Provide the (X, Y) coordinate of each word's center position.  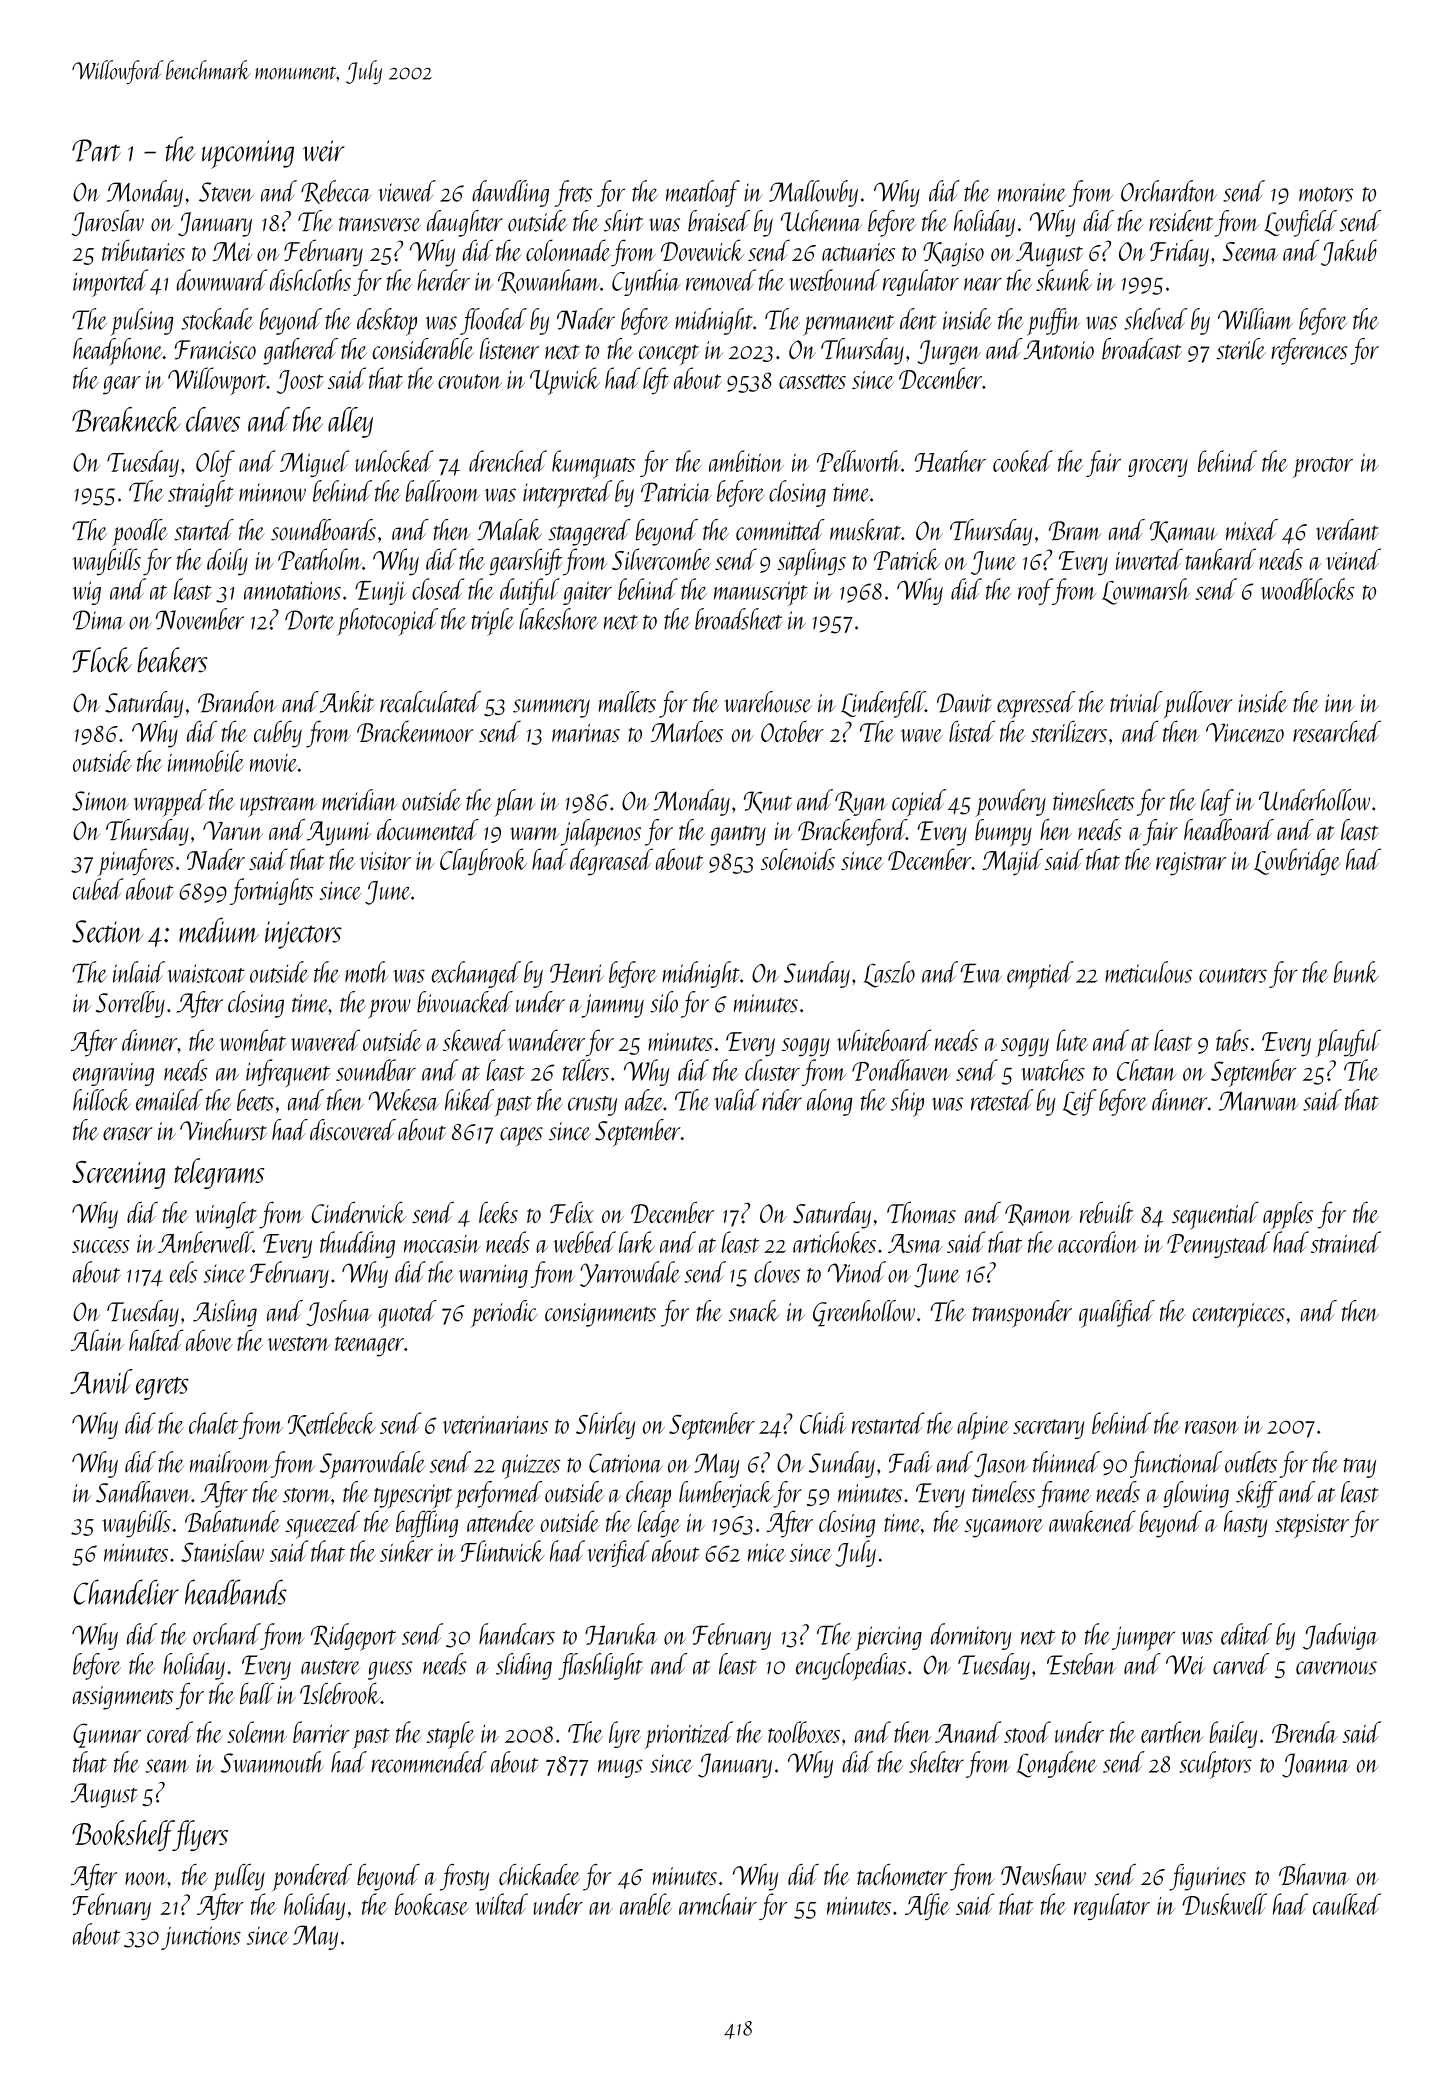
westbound (834, 280)
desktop (387, 322)
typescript (413, 1496)
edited (1246, 1634)
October (792, 731)
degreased (611, 862)
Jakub (1349, 252)
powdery (1010, 803)
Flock (102, 660)
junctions (201, 1938)
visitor (385, 861)
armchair (718, 1904)
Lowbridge (1297, 862)
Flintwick (503, 1551)
